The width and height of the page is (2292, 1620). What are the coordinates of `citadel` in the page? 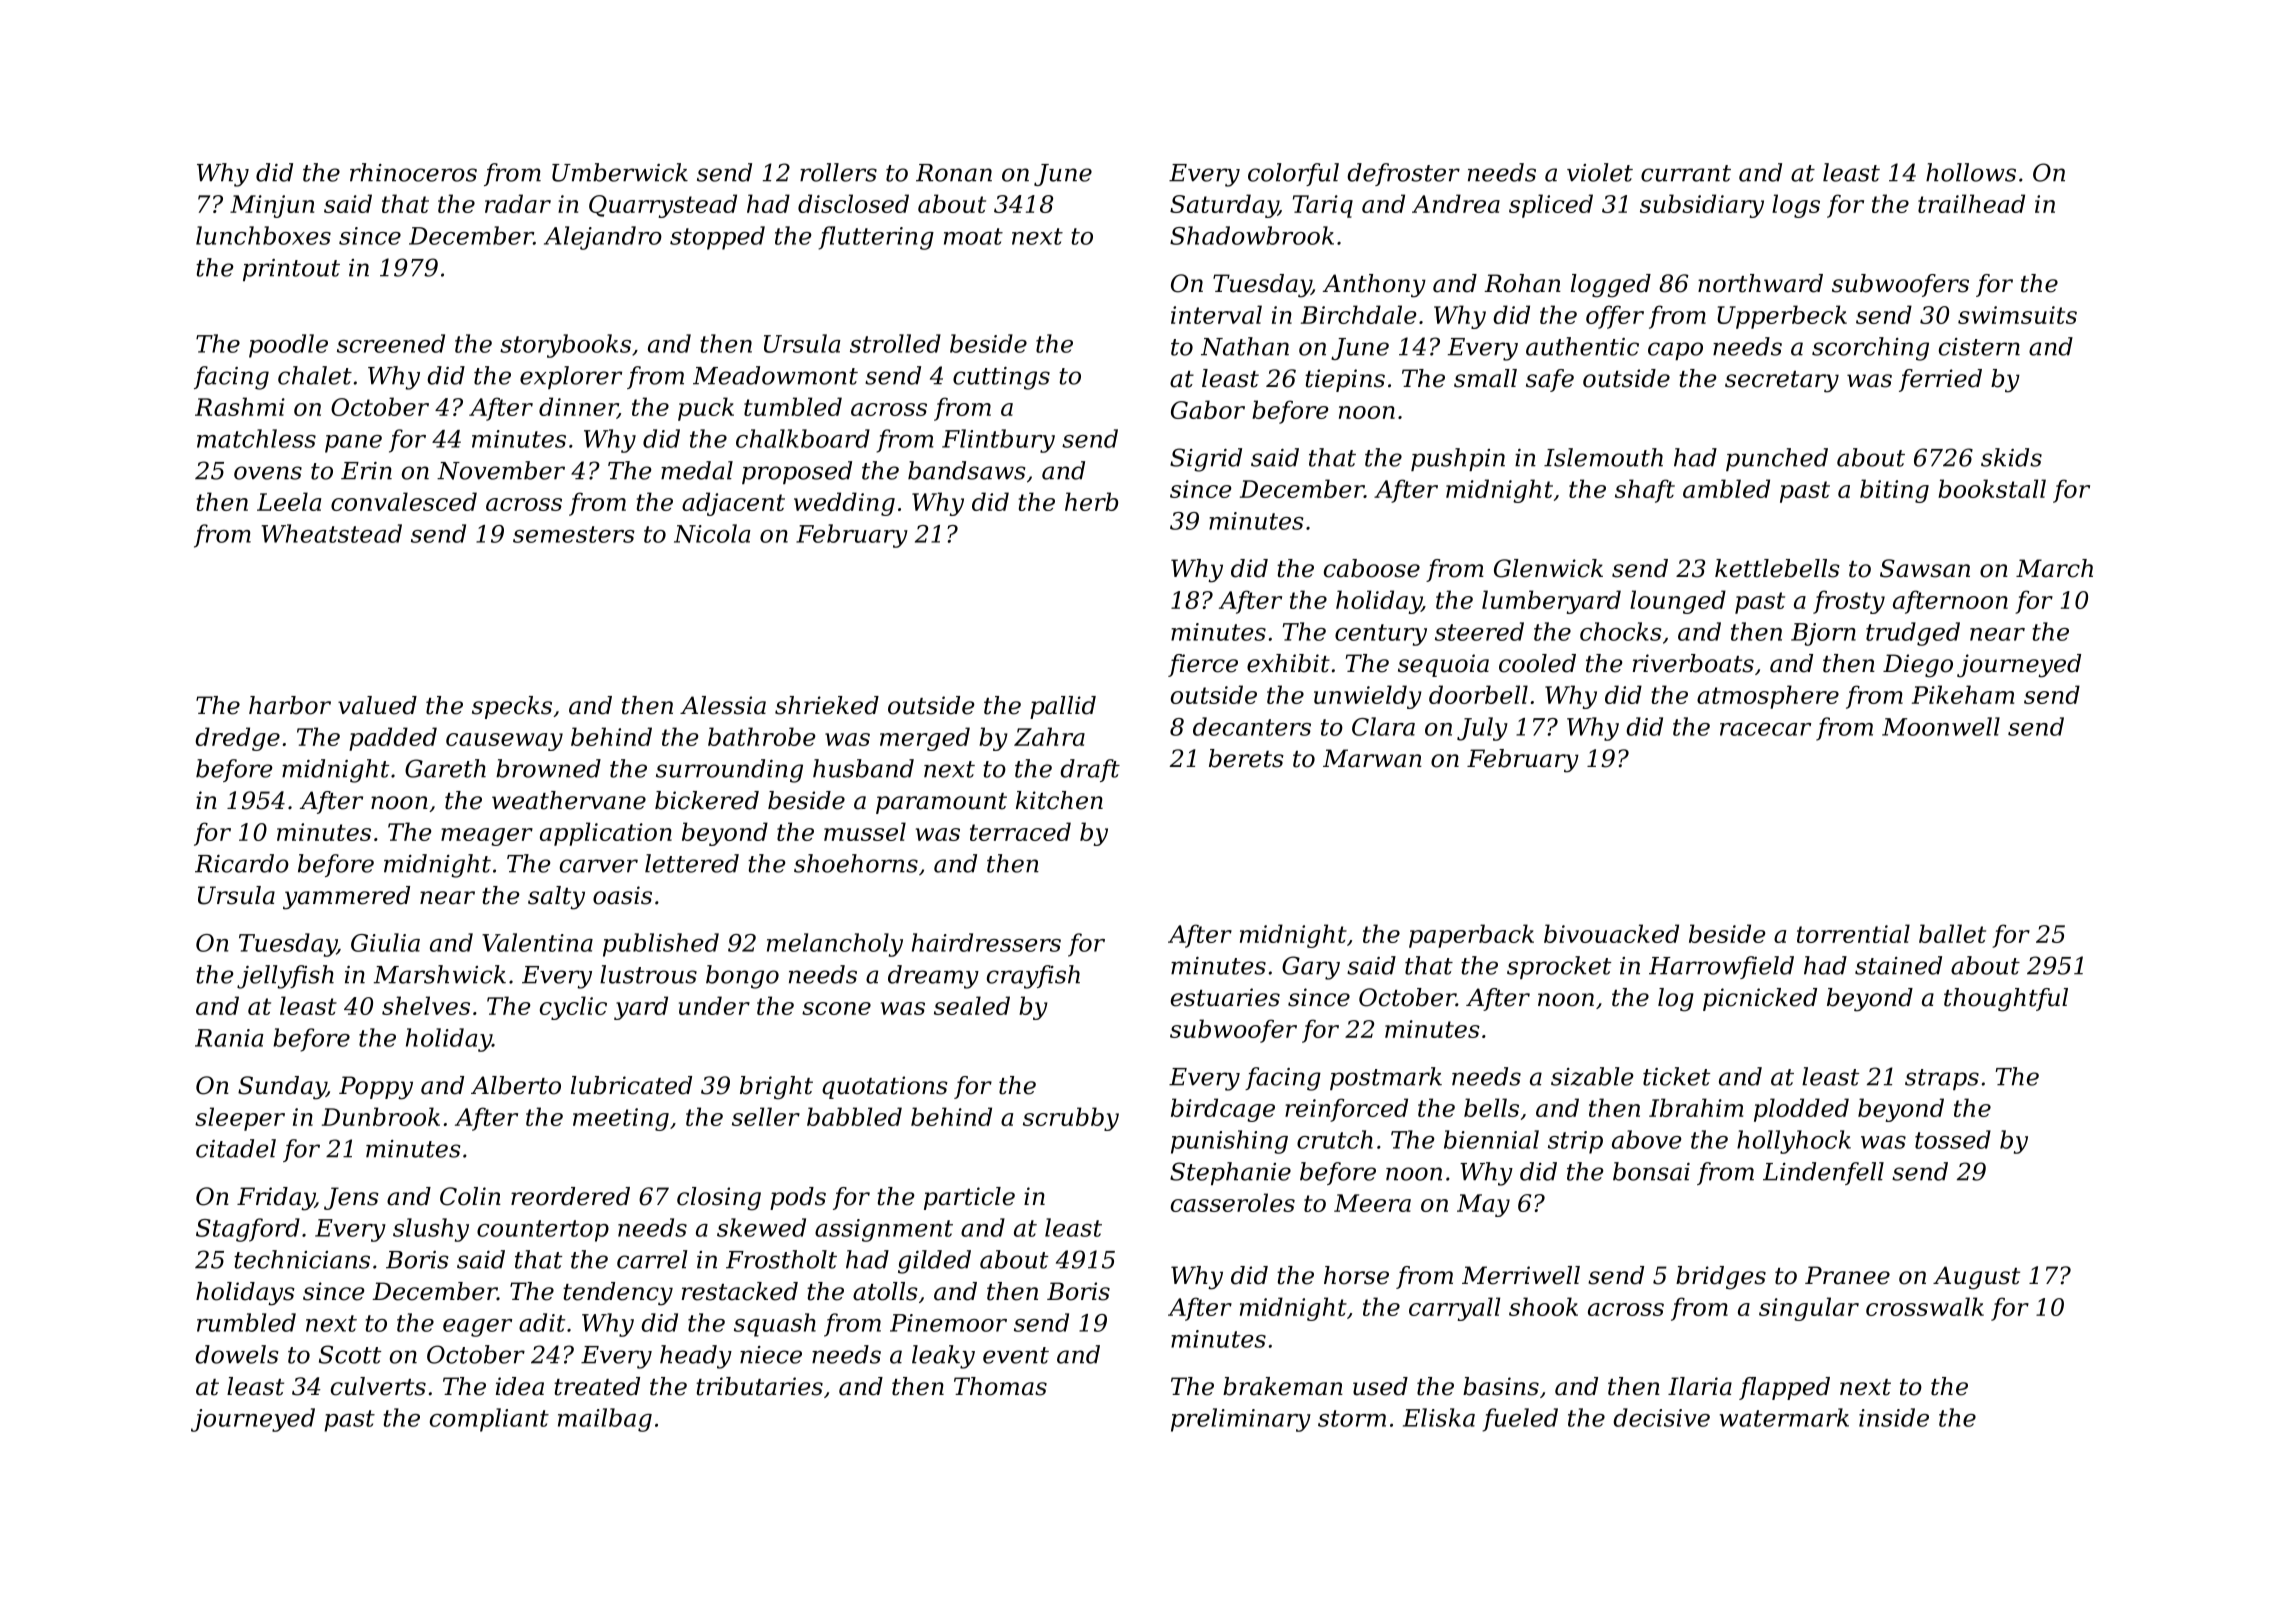 It's located at (236, 1148).
